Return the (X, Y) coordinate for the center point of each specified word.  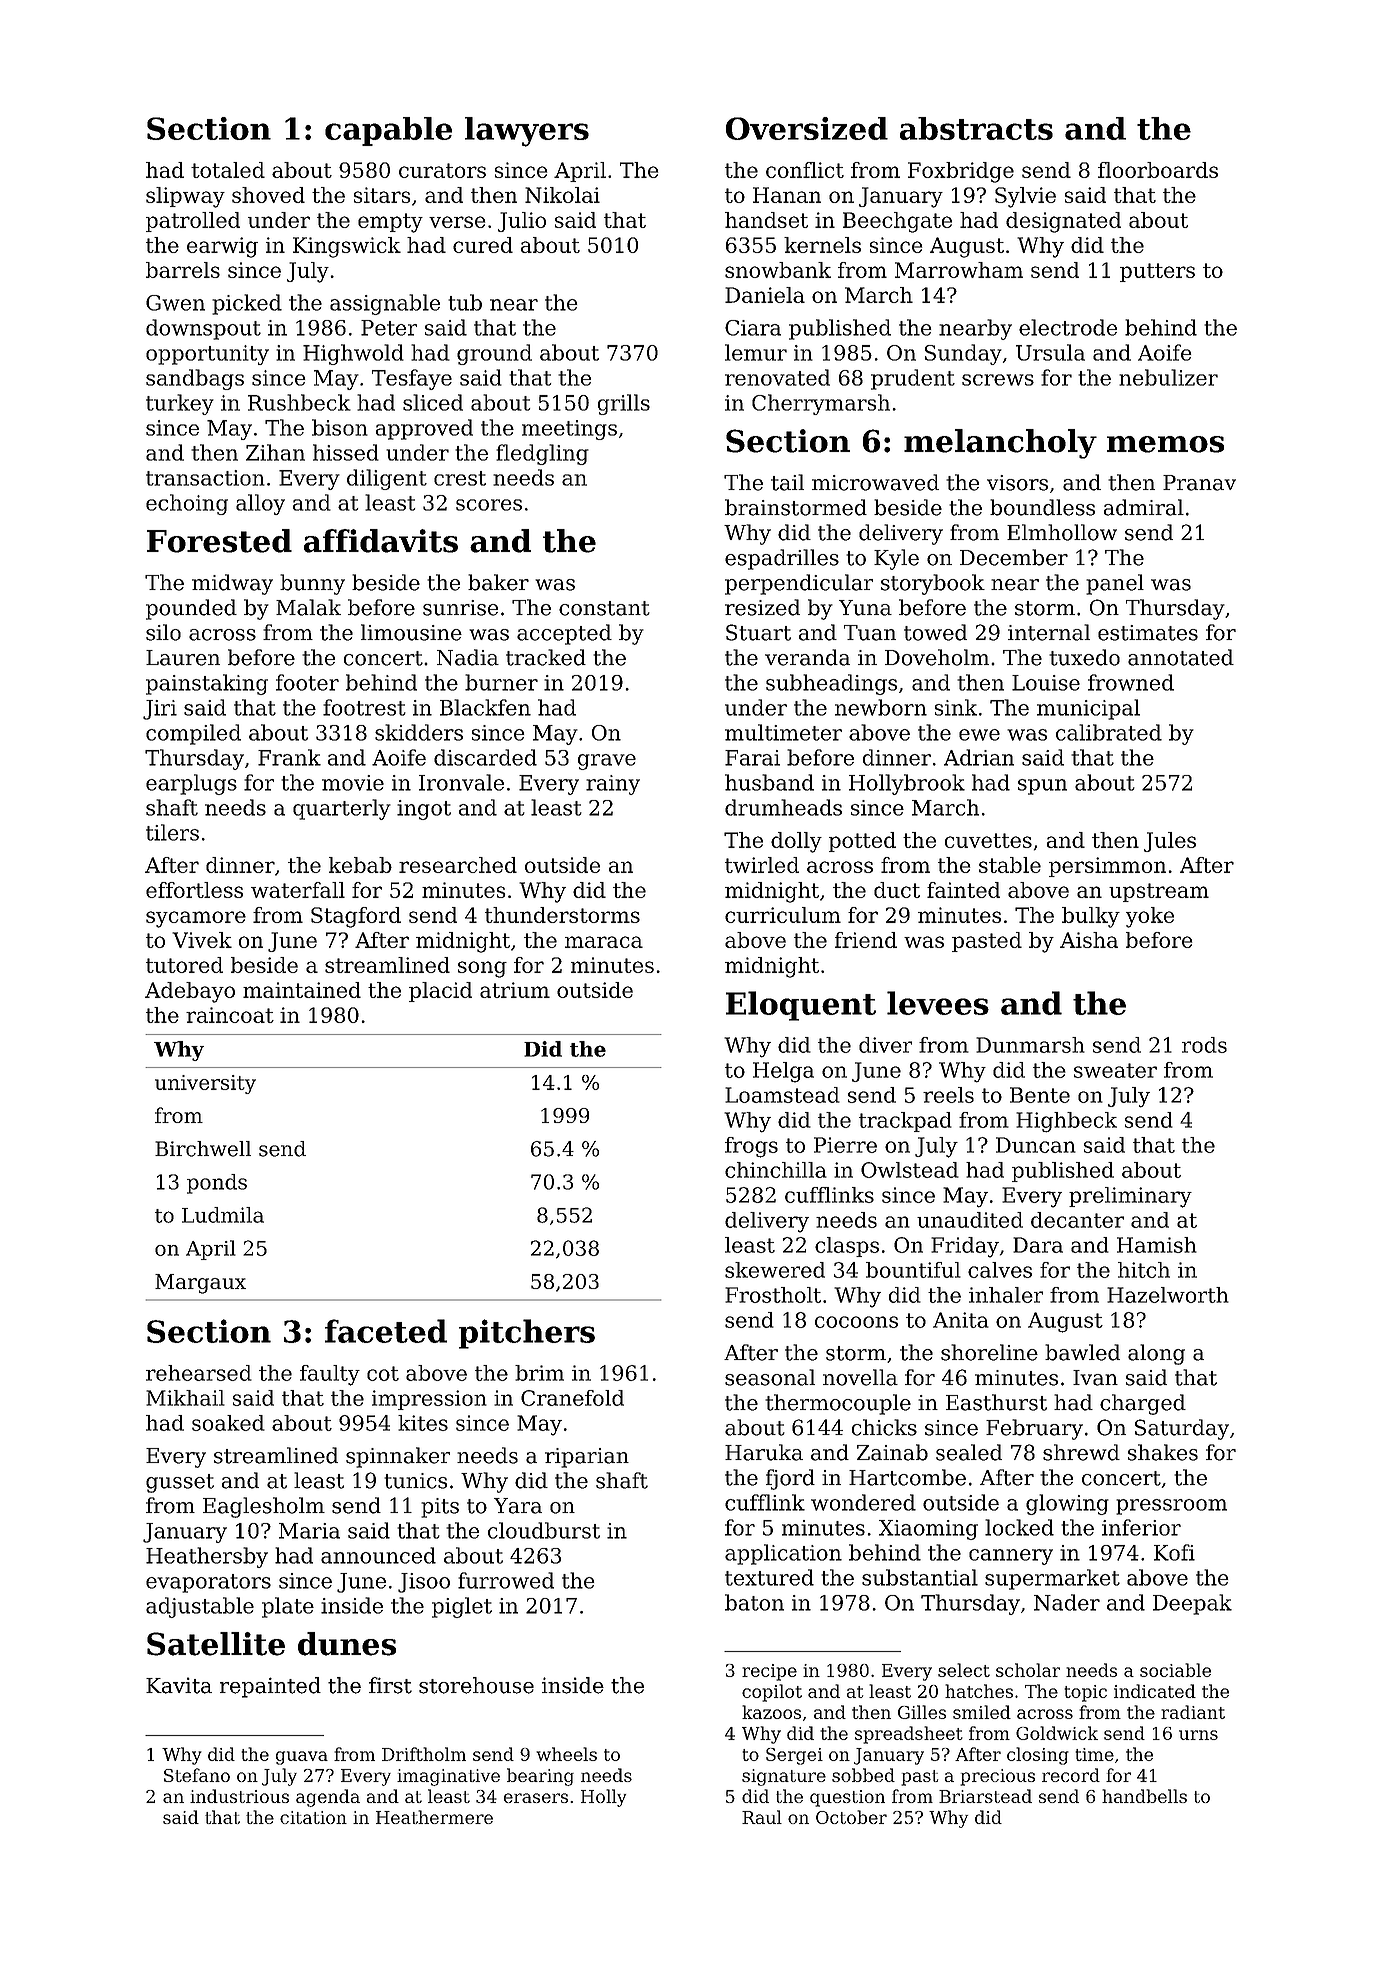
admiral (1144, 507)
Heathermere (434, 1817)
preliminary (1130, 1197)
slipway (185, 197)
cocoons (856, 1322)
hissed (346, 452)
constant (604, 608)
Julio (522, 222)
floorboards (1158, 170)
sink (956, 707)
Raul (762, 1817)
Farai (752, 758)
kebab (360, 865)
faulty (330, 1375)
